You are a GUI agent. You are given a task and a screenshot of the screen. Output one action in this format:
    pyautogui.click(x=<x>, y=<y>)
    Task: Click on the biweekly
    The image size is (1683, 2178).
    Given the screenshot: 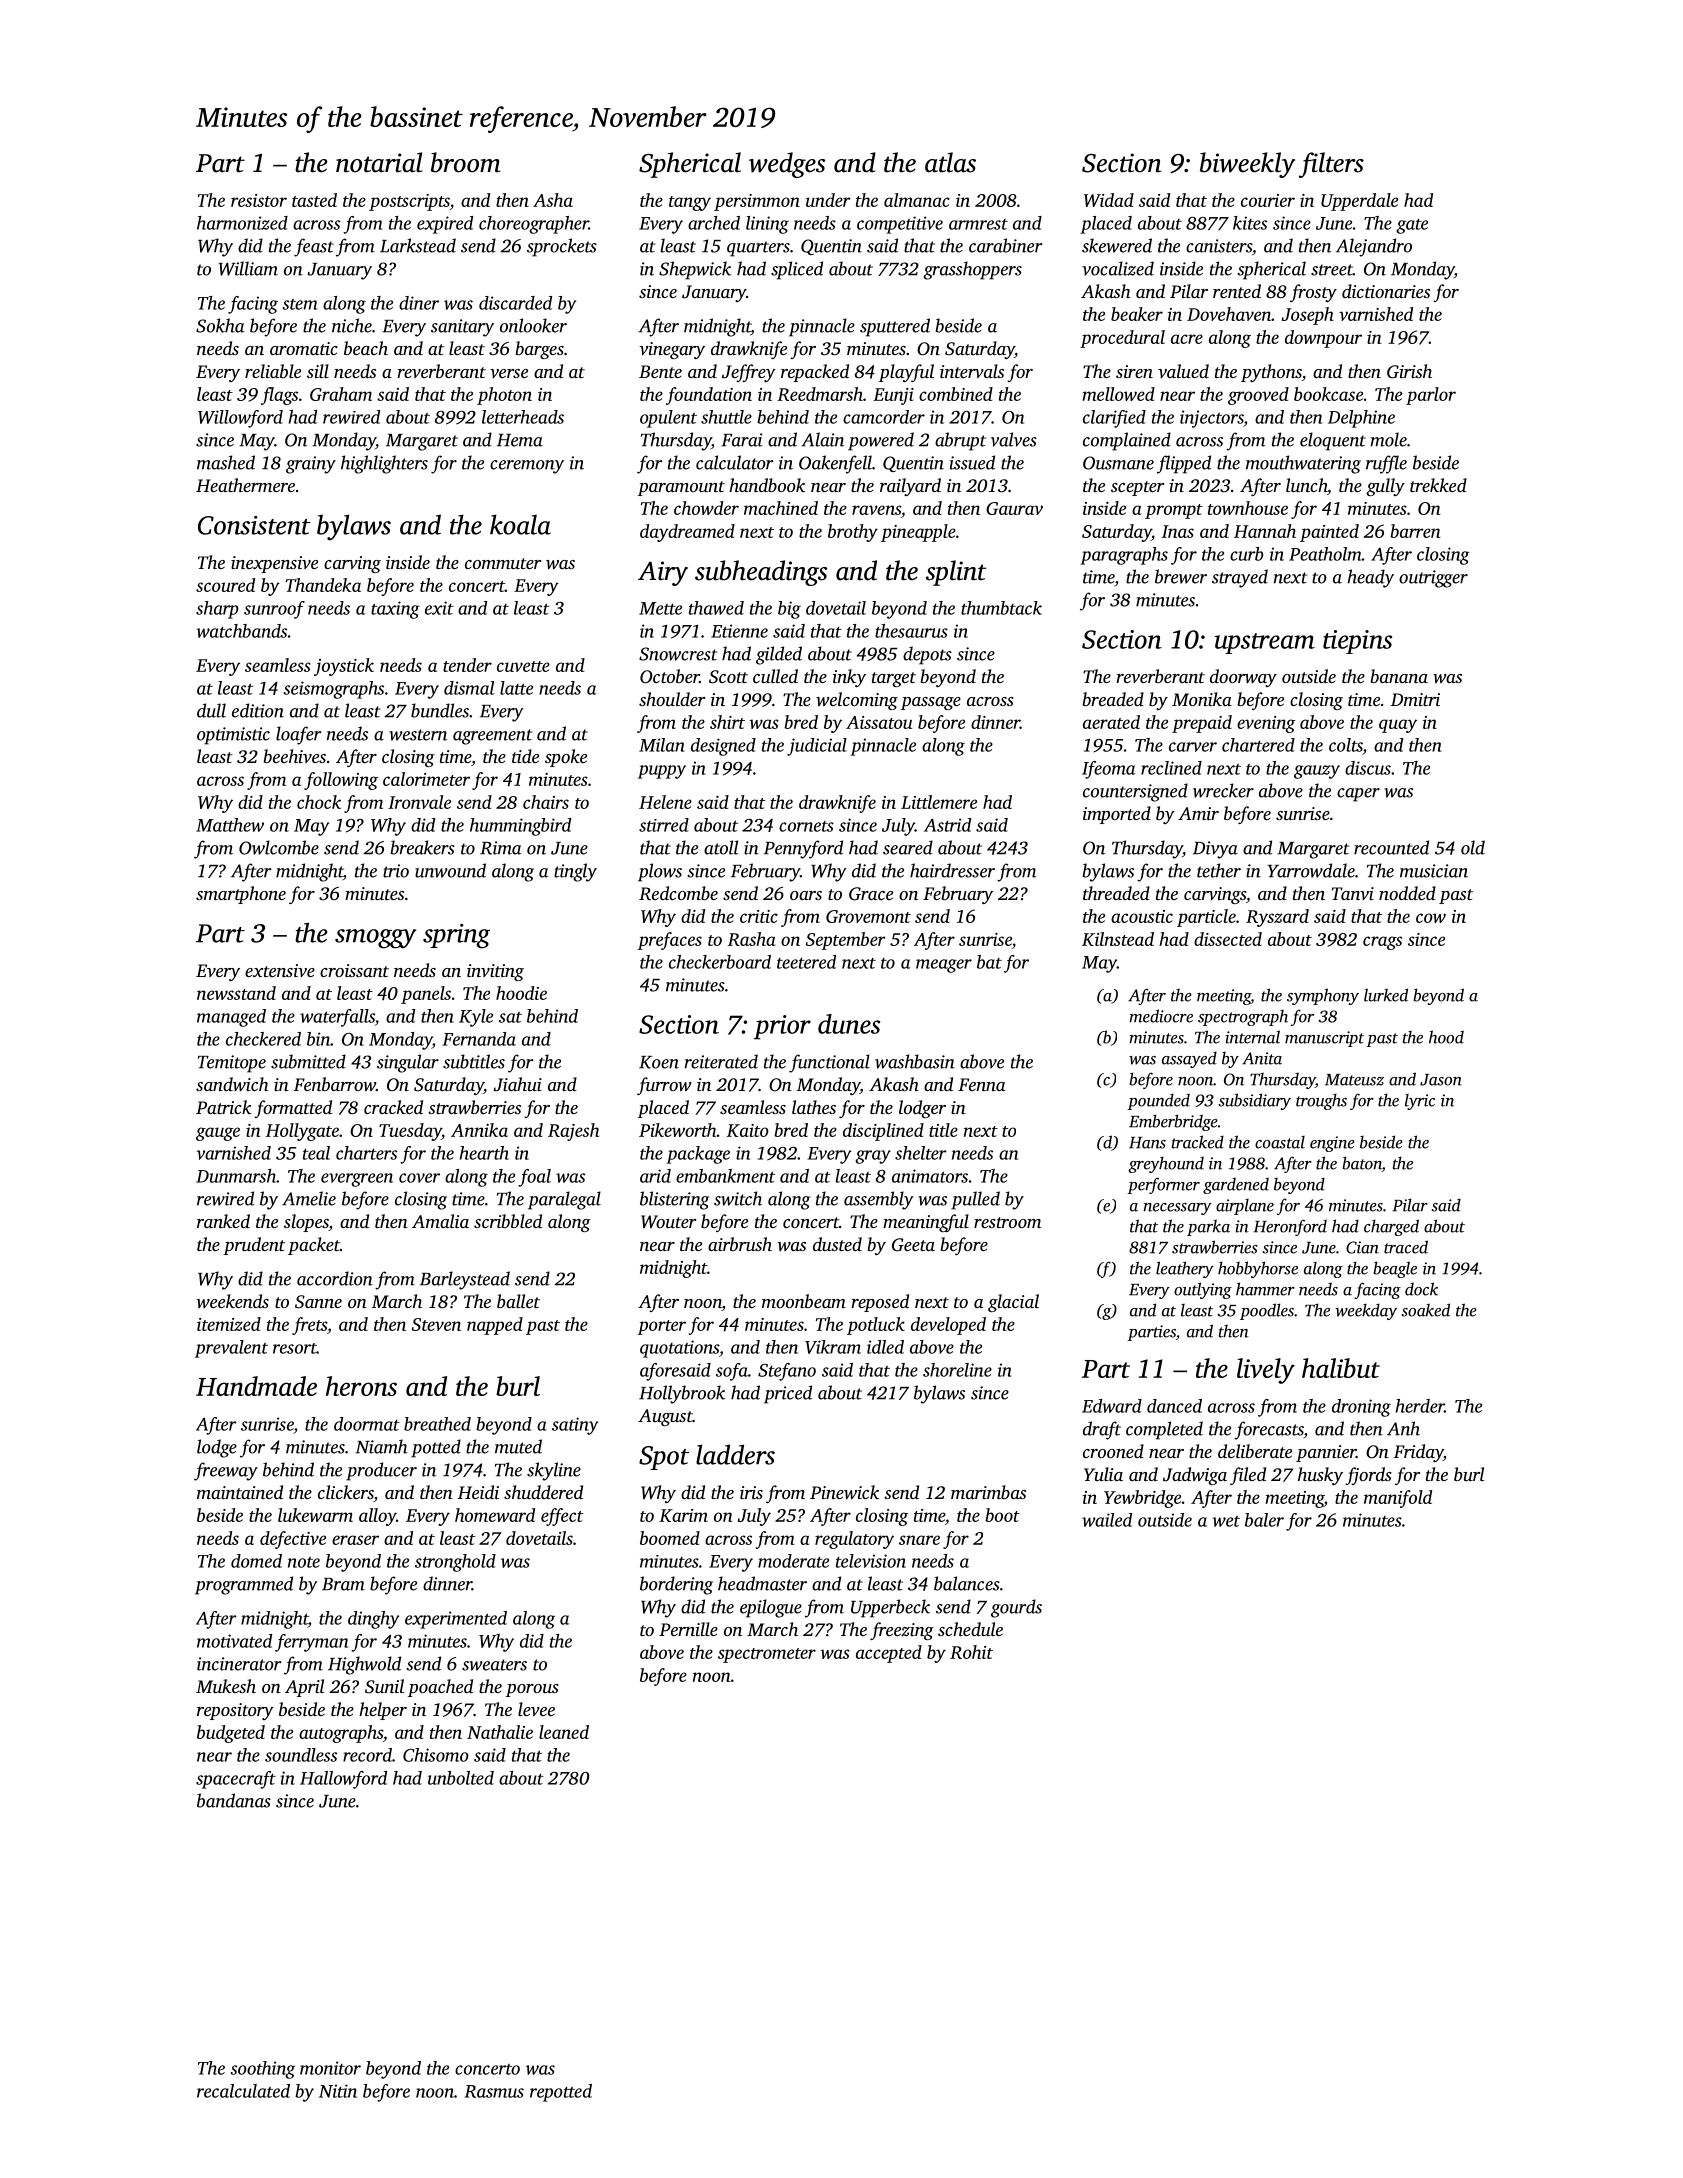 What is the action you would take?
    pyautogui.click(x=1247, y=165)
